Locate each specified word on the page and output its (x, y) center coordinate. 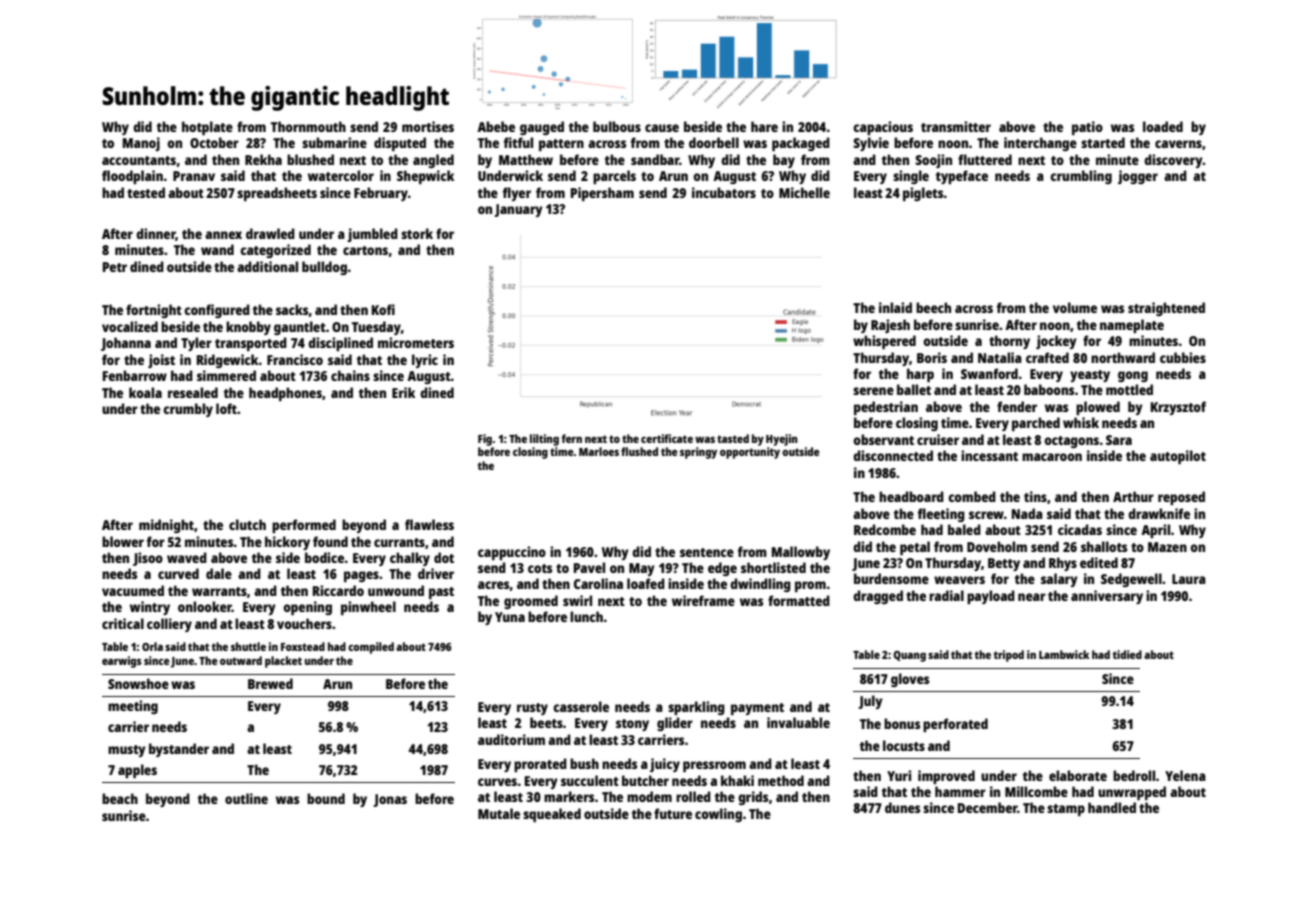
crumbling (1081, 177)
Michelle (804, 192)
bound (326, 798)
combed (972, 496)
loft (226, 408)
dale (219, 573)
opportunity (750, 453)
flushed (639, 451)
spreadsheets (277, 194)
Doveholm (997, 546)
